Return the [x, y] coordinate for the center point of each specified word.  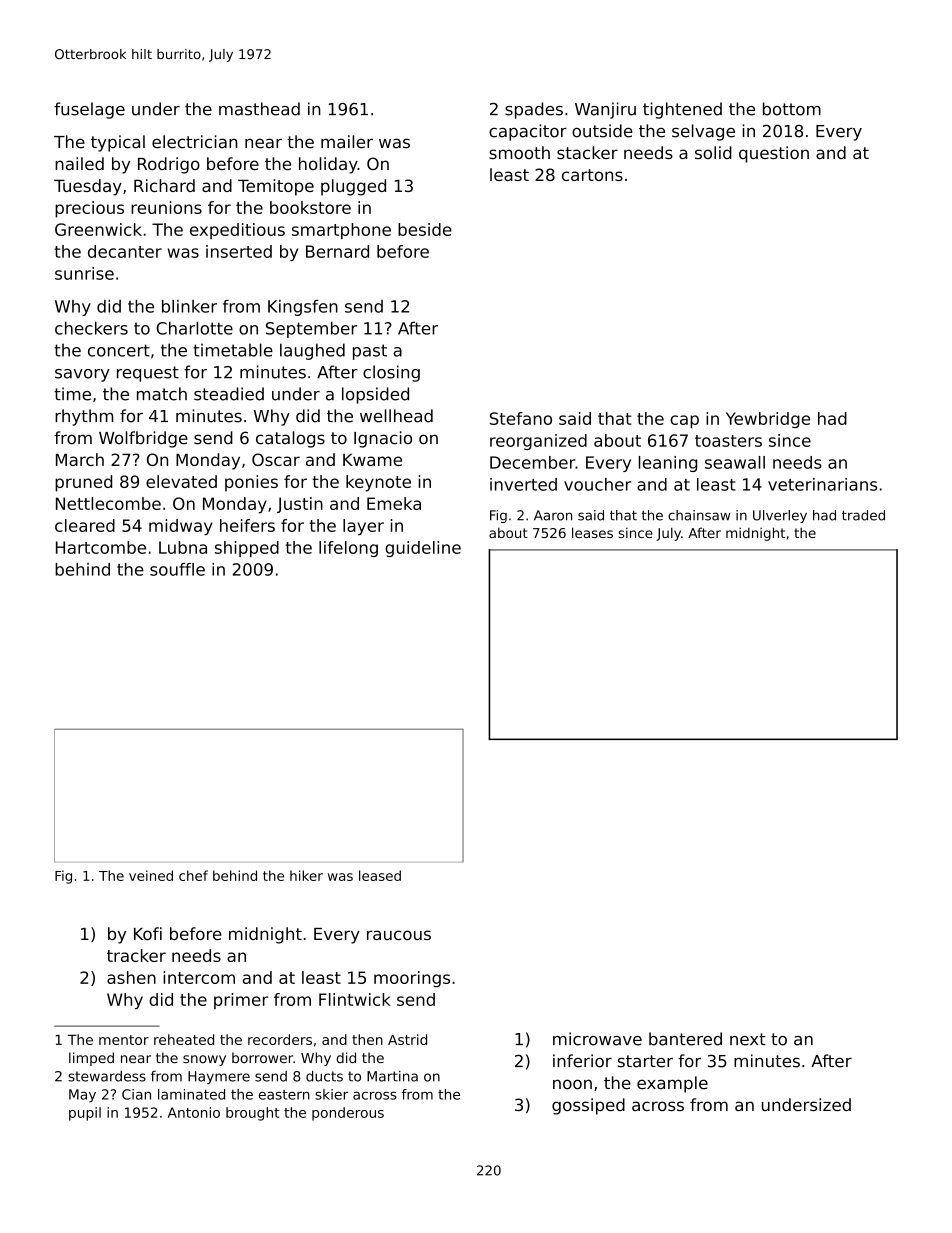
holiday [328, 165]
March [80, 459]
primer [241, 1001]
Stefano [521, 418]
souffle [177, 569]
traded [863, 515]
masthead [259, 109]
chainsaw [699, 515]
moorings [412, 979]
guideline [423, 549]
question [774, 154]
